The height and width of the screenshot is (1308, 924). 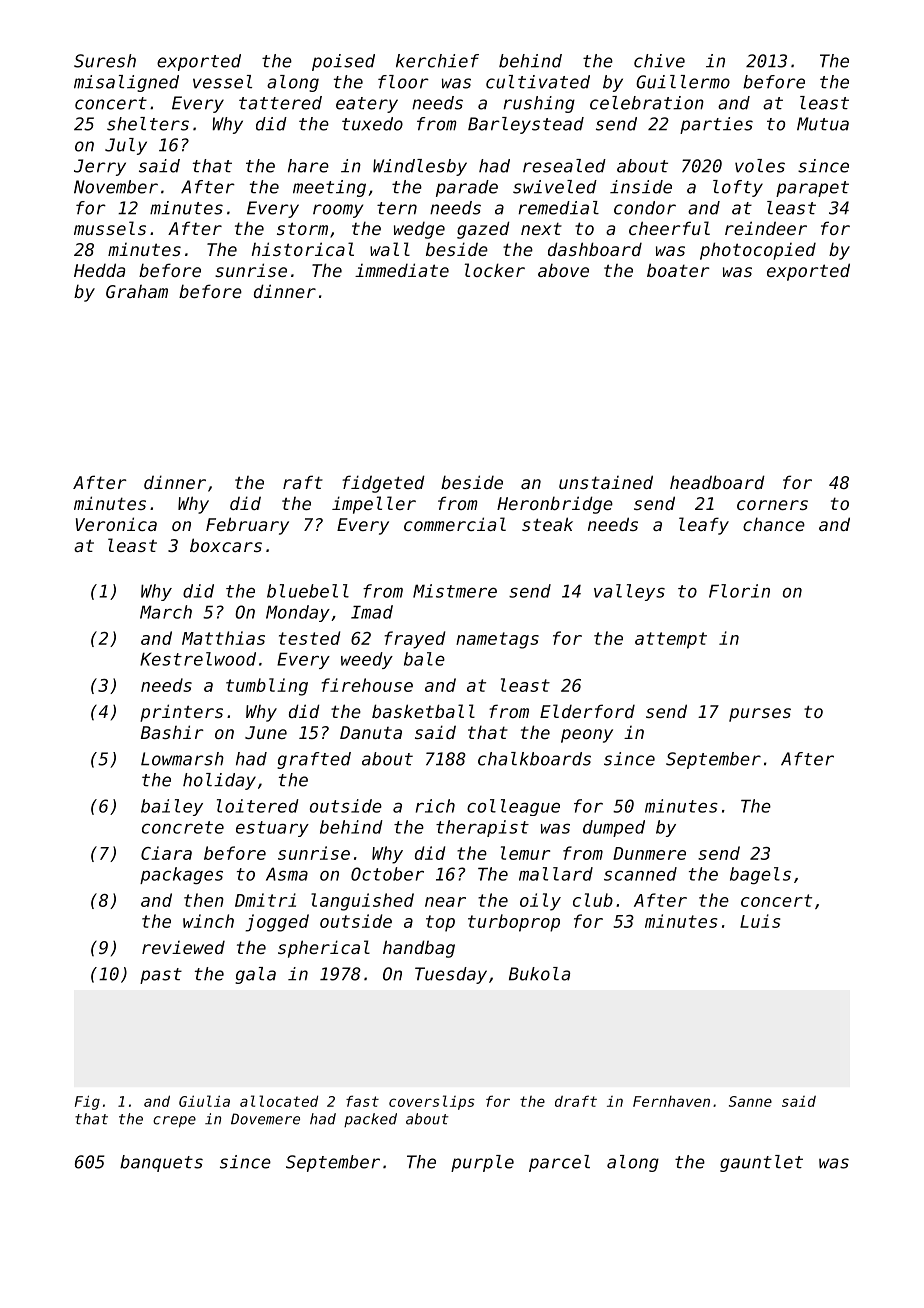 What do you see at coordinates (204, 1101) in the screenshot?
I see `Giulia` at bounding box center [204, 1101].
